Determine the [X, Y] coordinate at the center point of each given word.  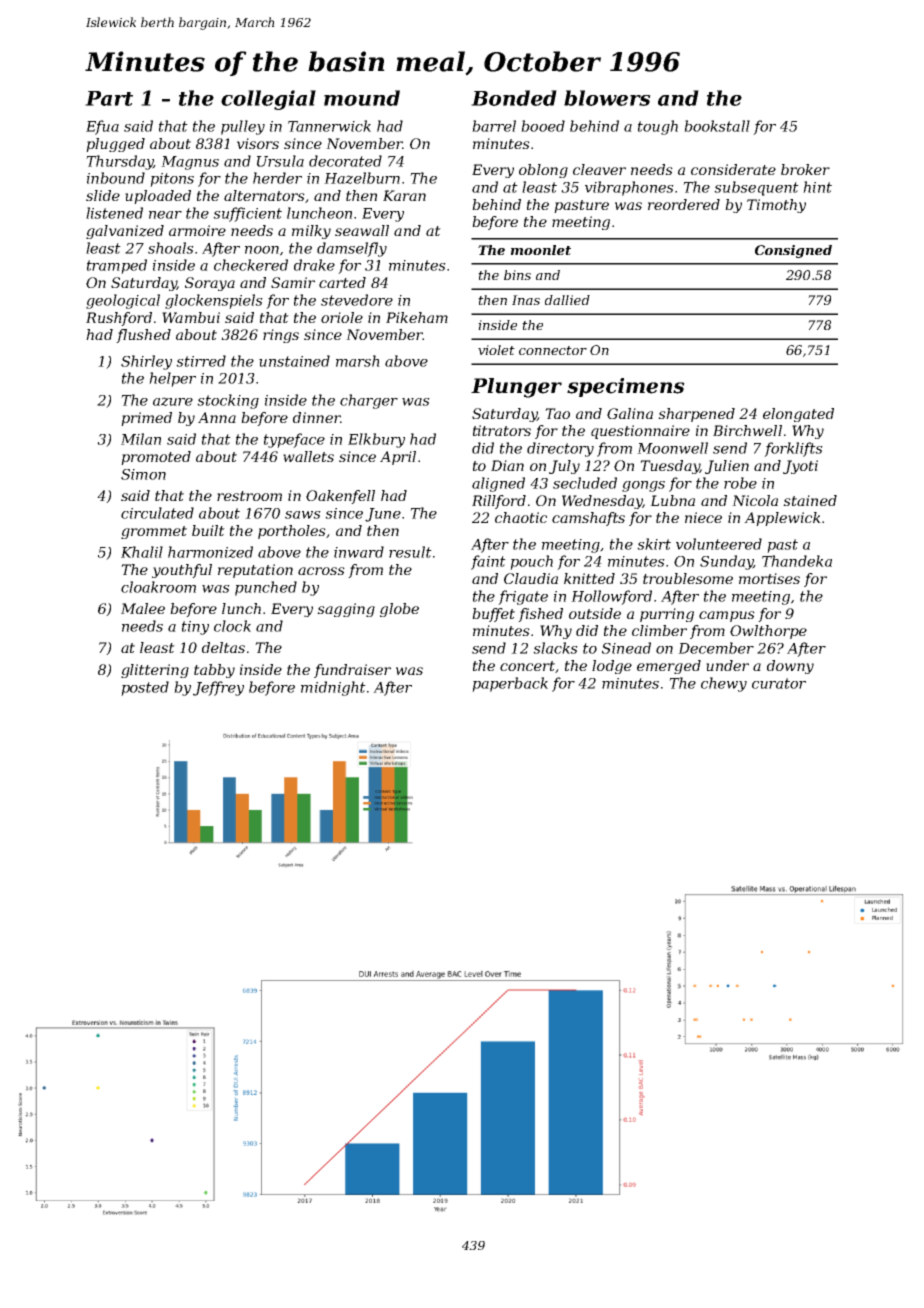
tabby [214, 671]
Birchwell [747, 430]
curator [779, 683]
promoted [156, 458]
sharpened [696, 415]
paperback [510, 684]
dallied [567, 300]
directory [560, 449]
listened [114, 213]
